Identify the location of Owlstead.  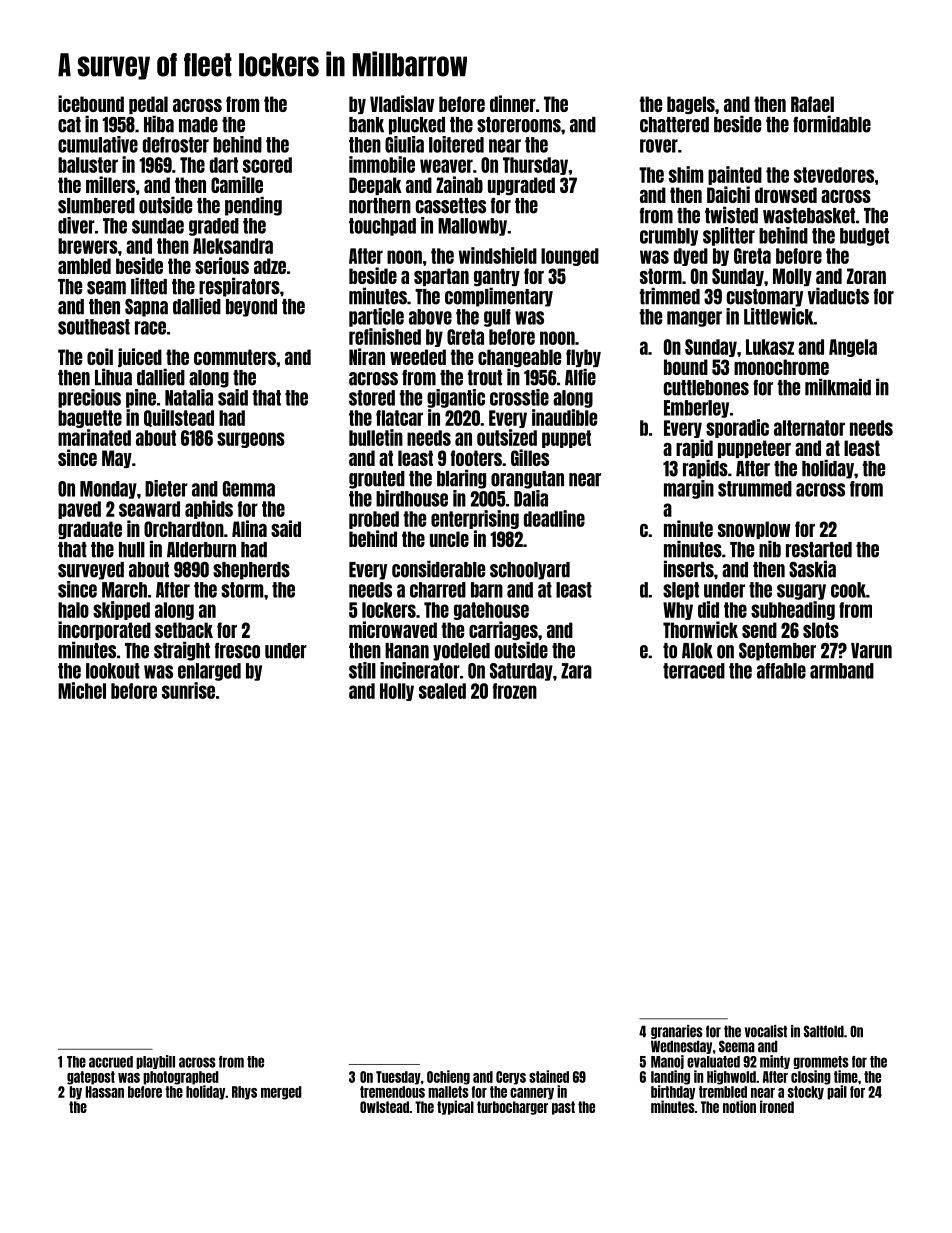
(384, 1107).
